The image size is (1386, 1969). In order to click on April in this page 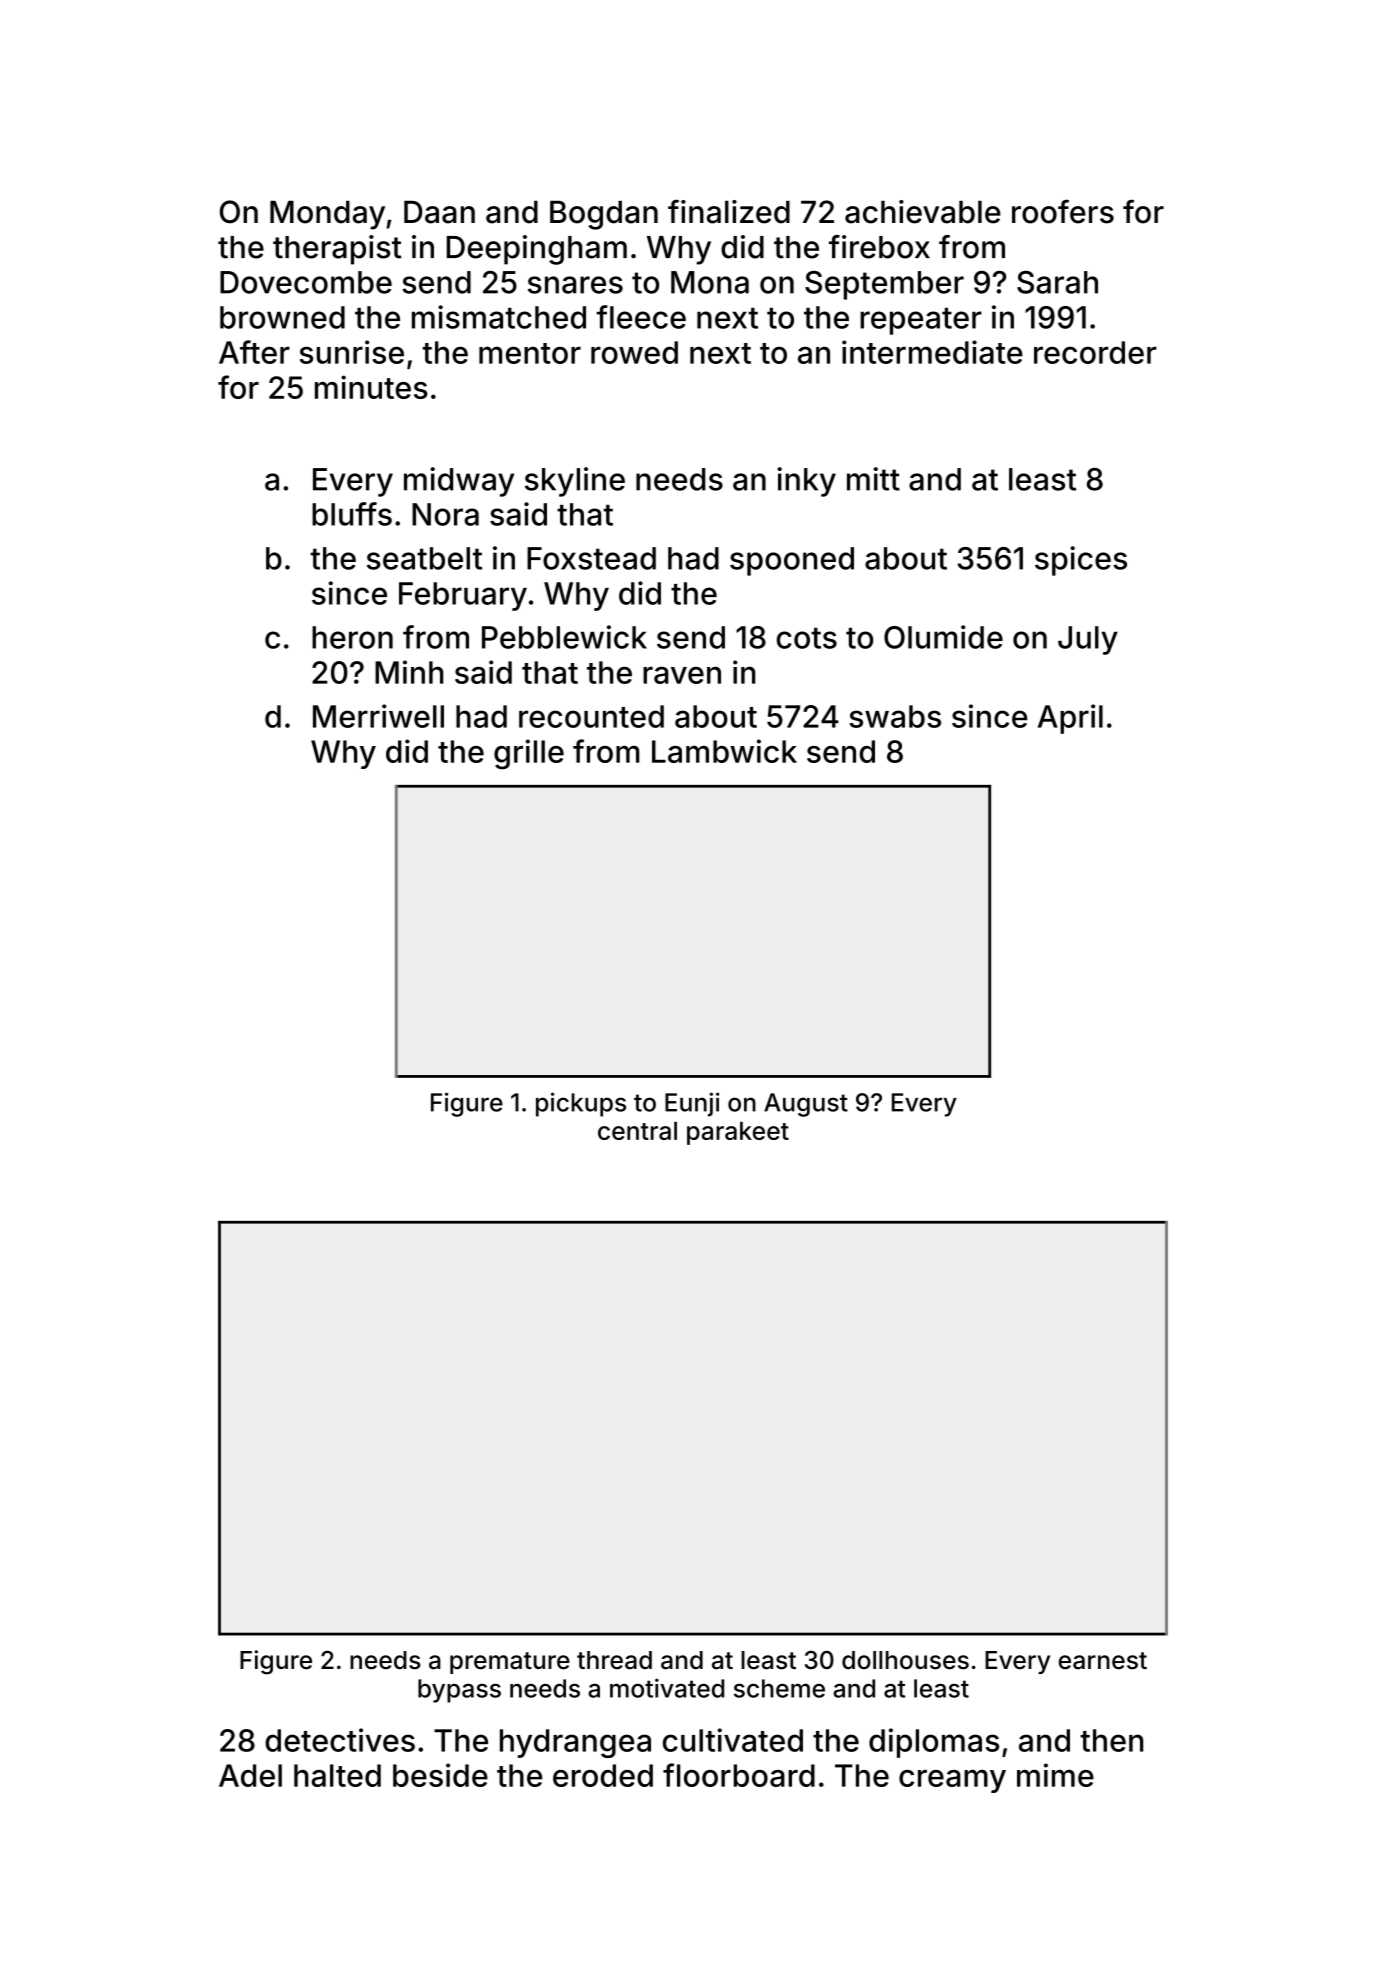, I will do `click(1070, 719)`.
